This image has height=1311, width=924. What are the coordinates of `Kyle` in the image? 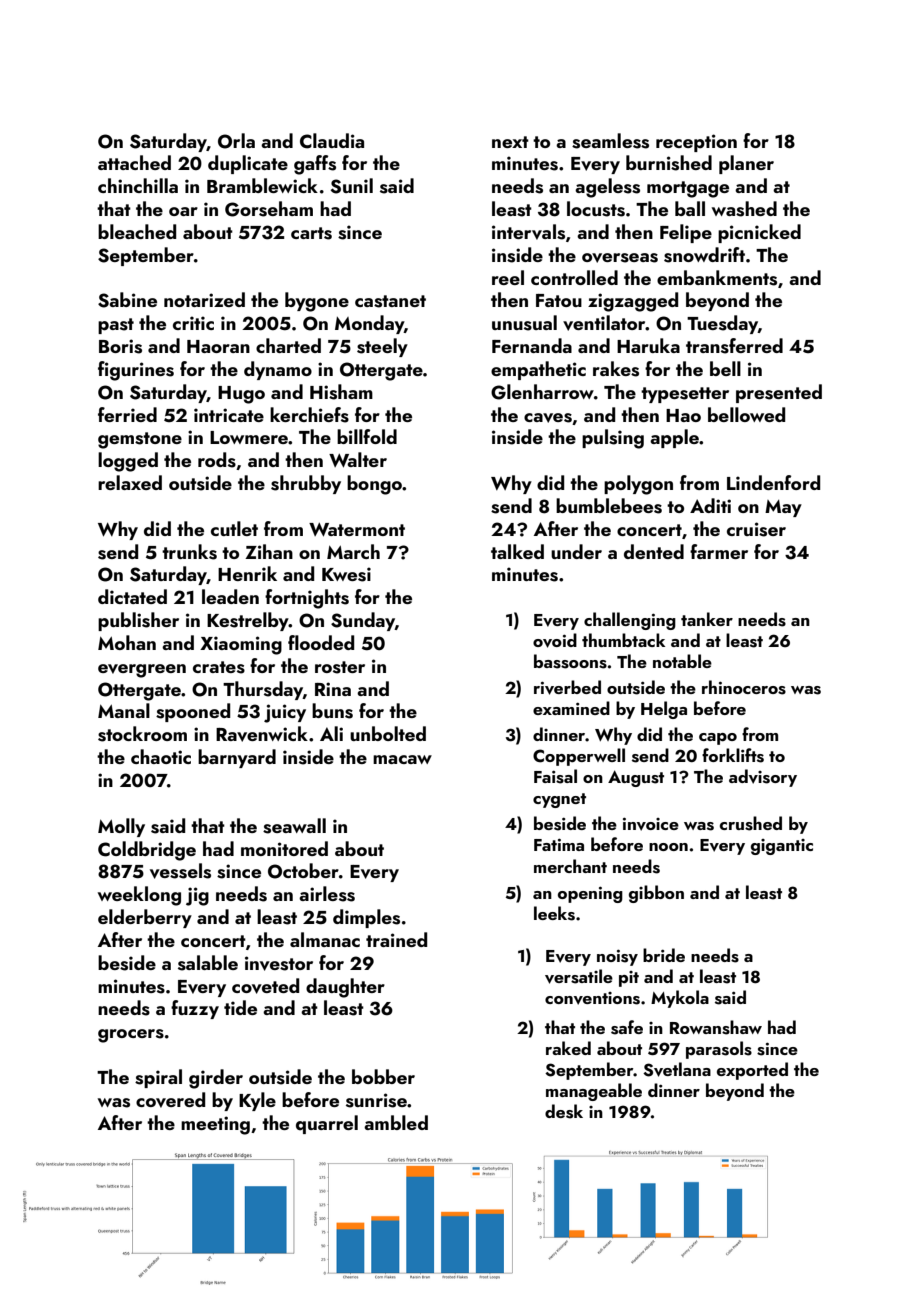 It's located at (257, 1101).
